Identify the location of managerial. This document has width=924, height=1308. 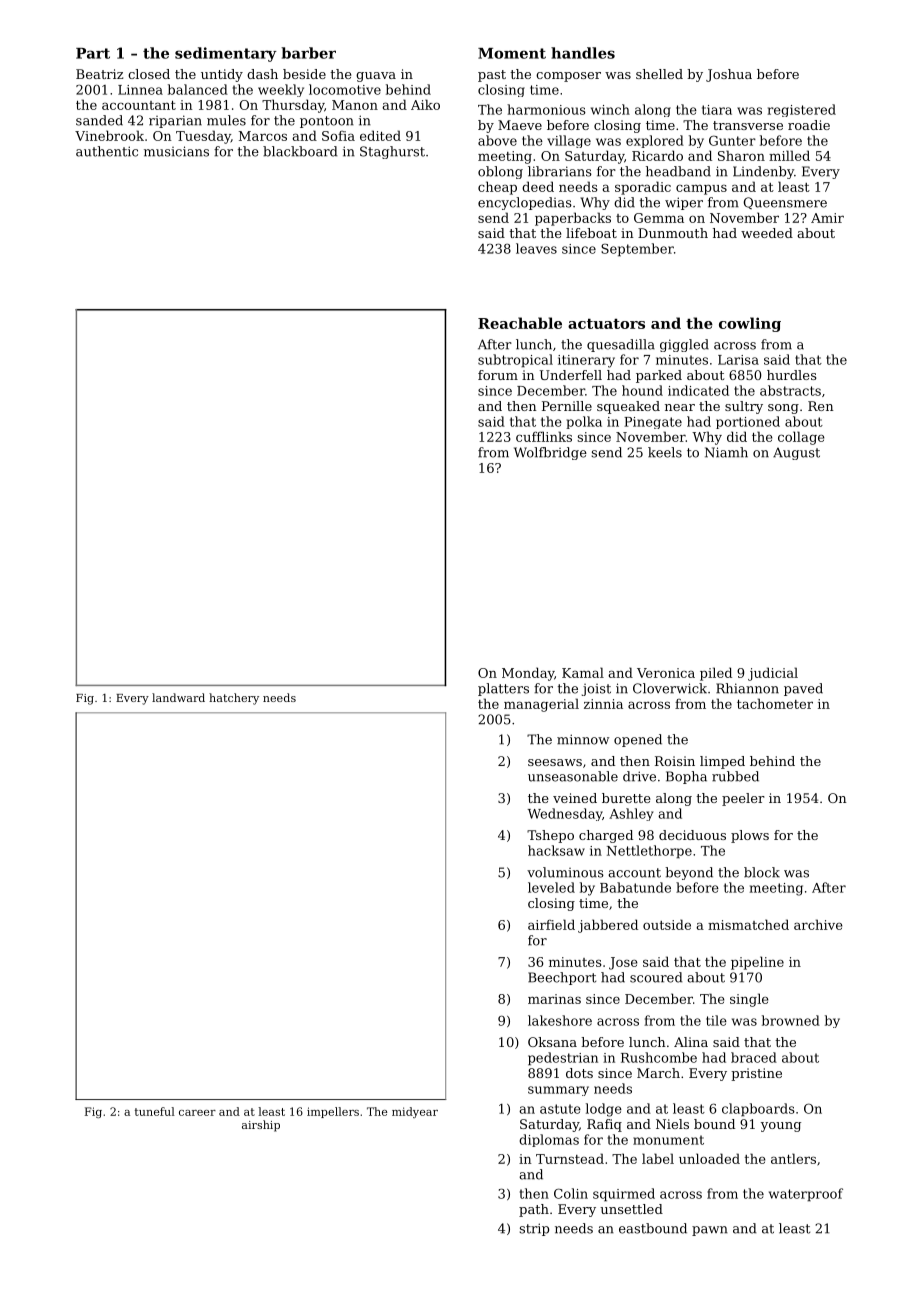
(541, 705).
